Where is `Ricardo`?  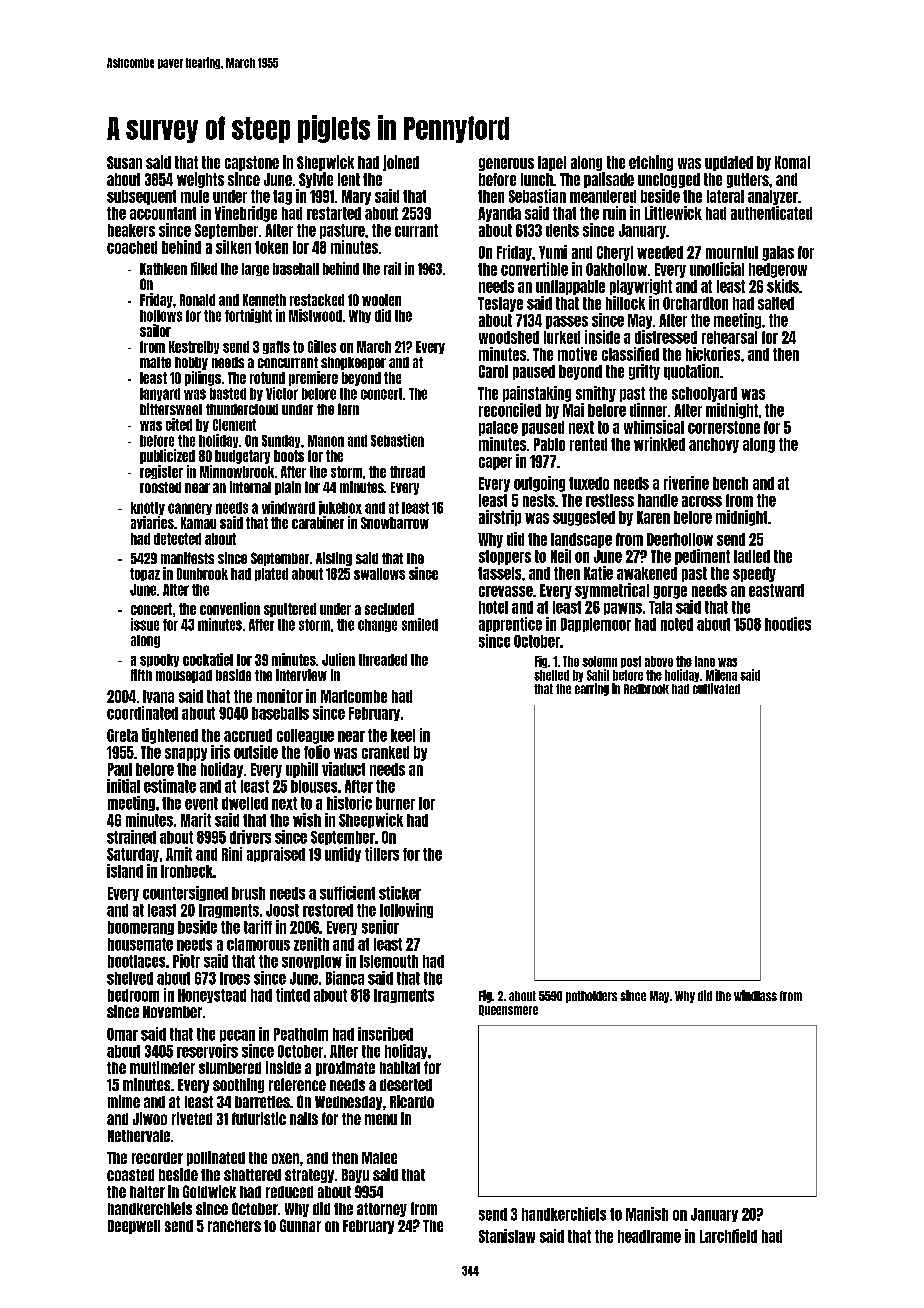 Ricardo is located at coordinates (412, 1101).
